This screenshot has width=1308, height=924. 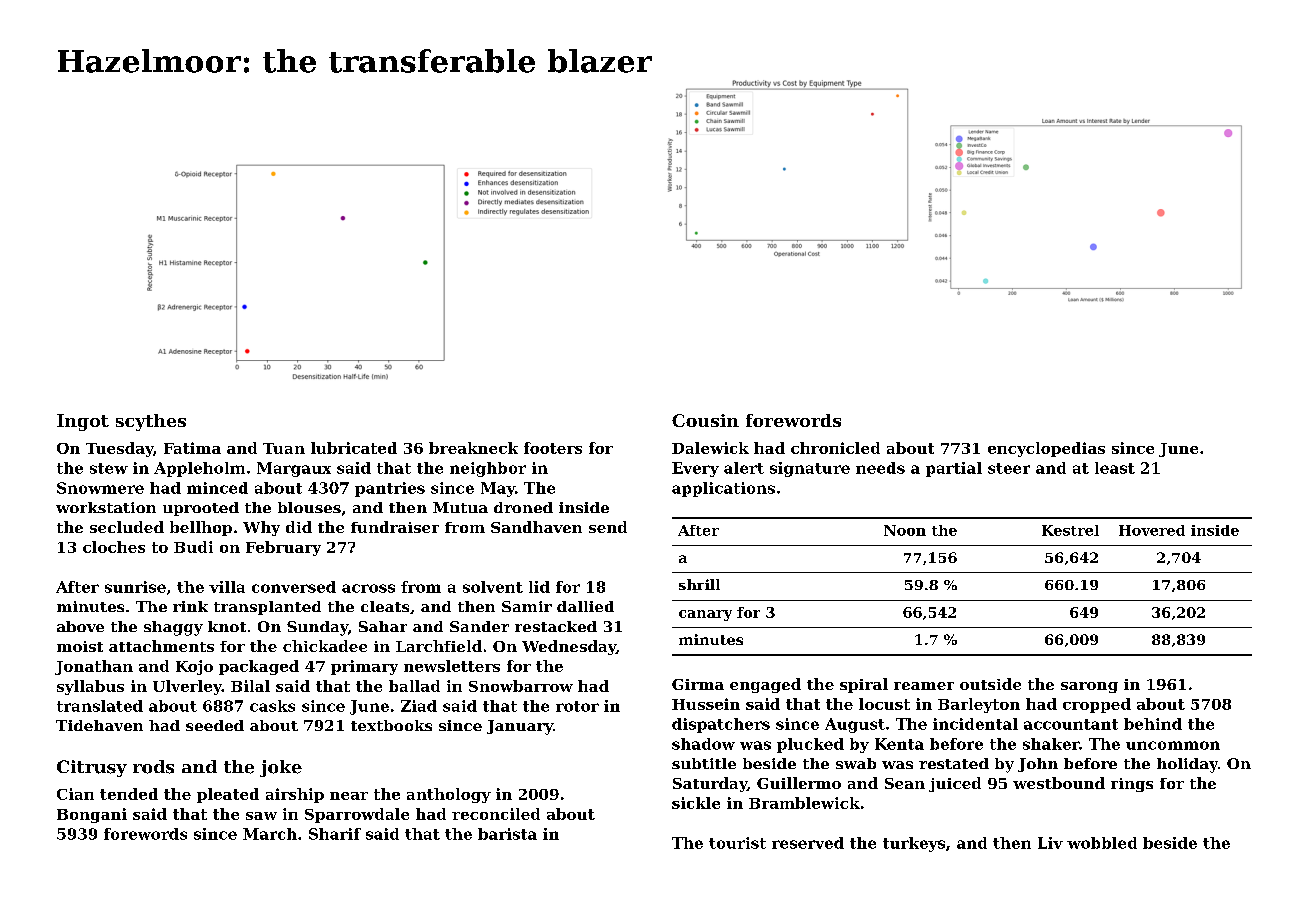 What do you see at coordinates (705, 420) in the screenshot?
I see `Cousin` at bounding box center [705, 420].
